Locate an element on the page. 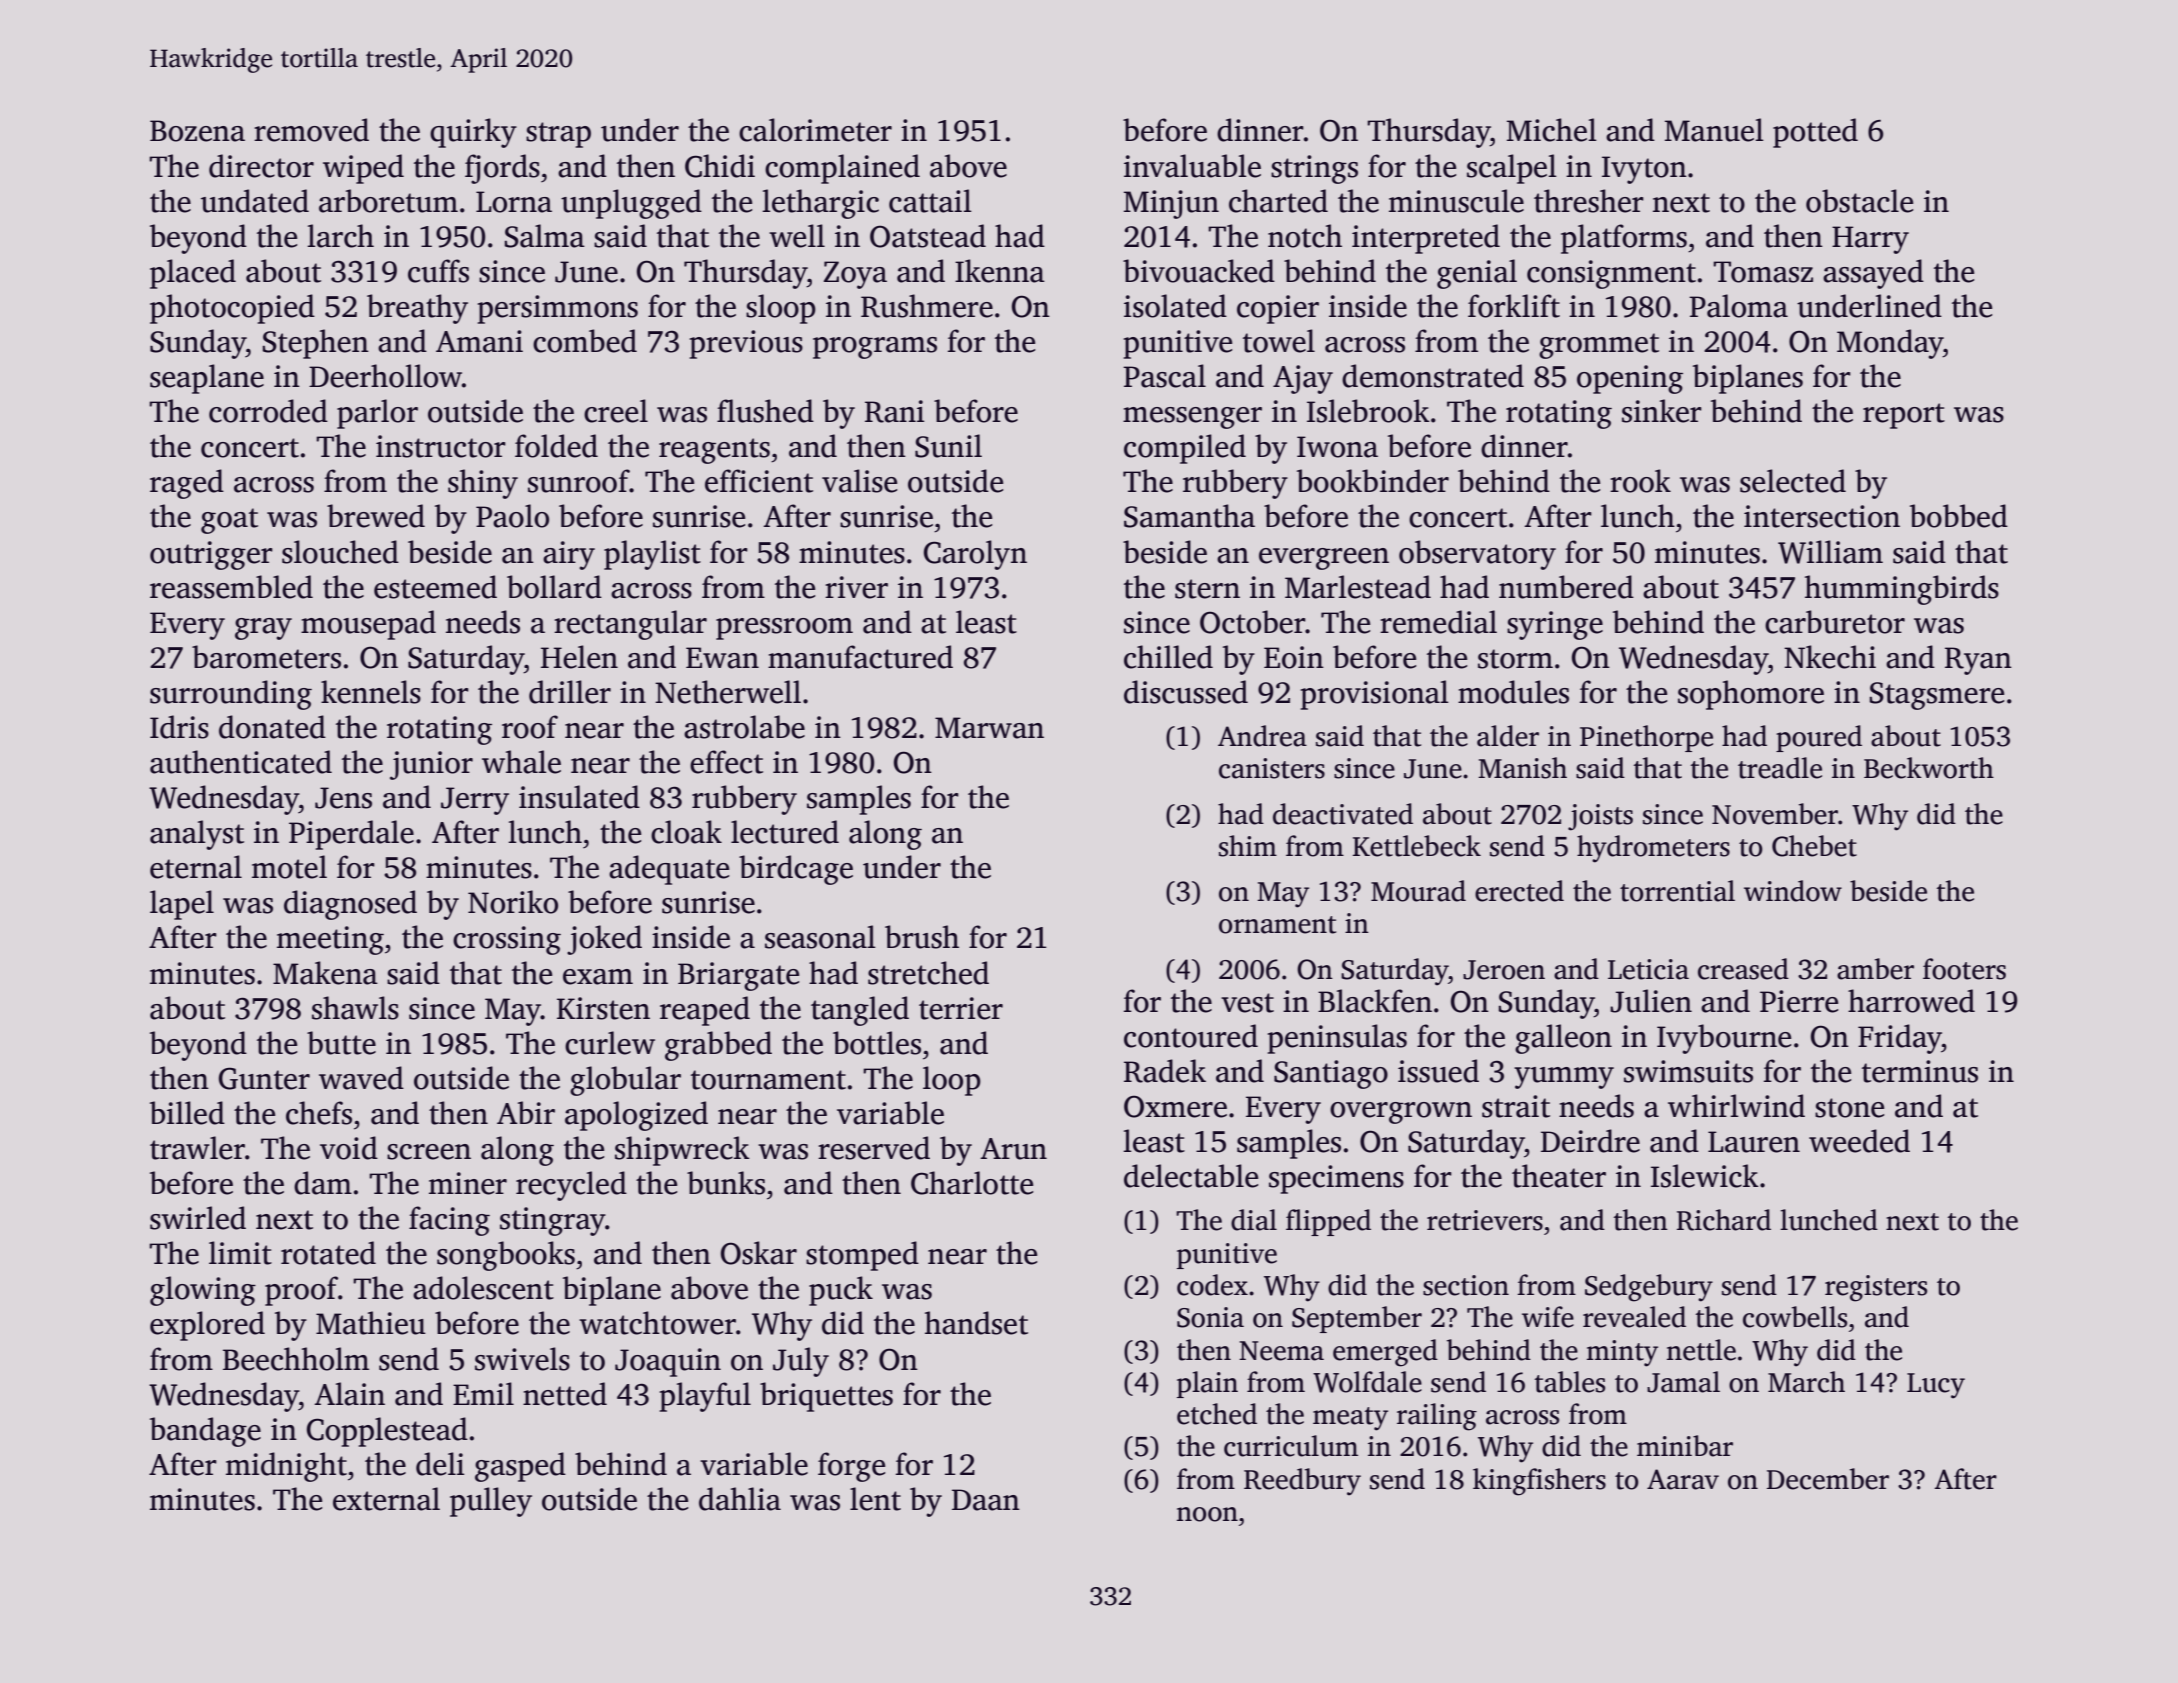 This document has height=1683, width=2178. report is located at coordinates (1904, 416).
